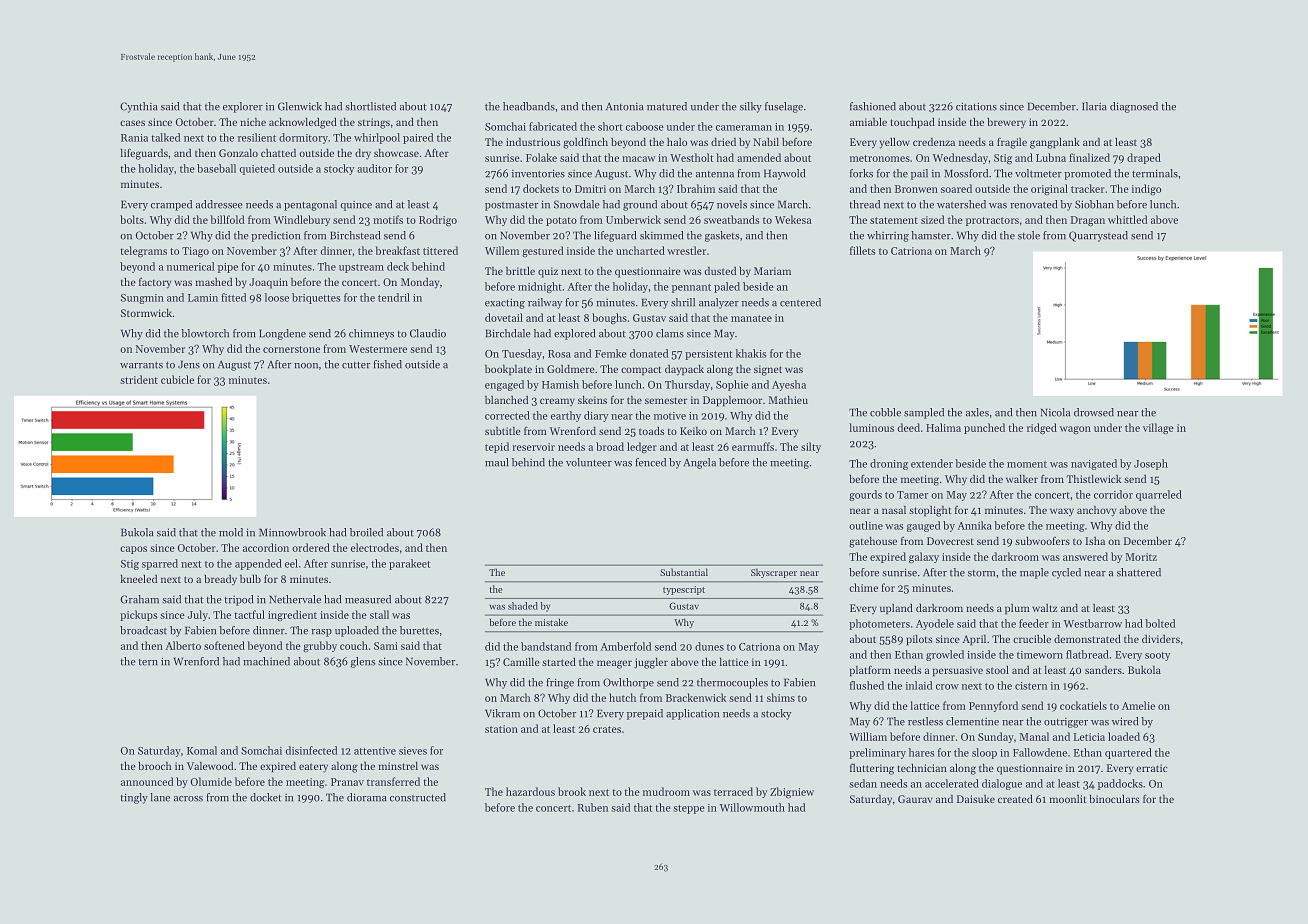 The image size is (1308, 924). What do you see at coordinates (1127, 219) in the screenshot?
I see `whittled` at bounding box center [1127, 219].
